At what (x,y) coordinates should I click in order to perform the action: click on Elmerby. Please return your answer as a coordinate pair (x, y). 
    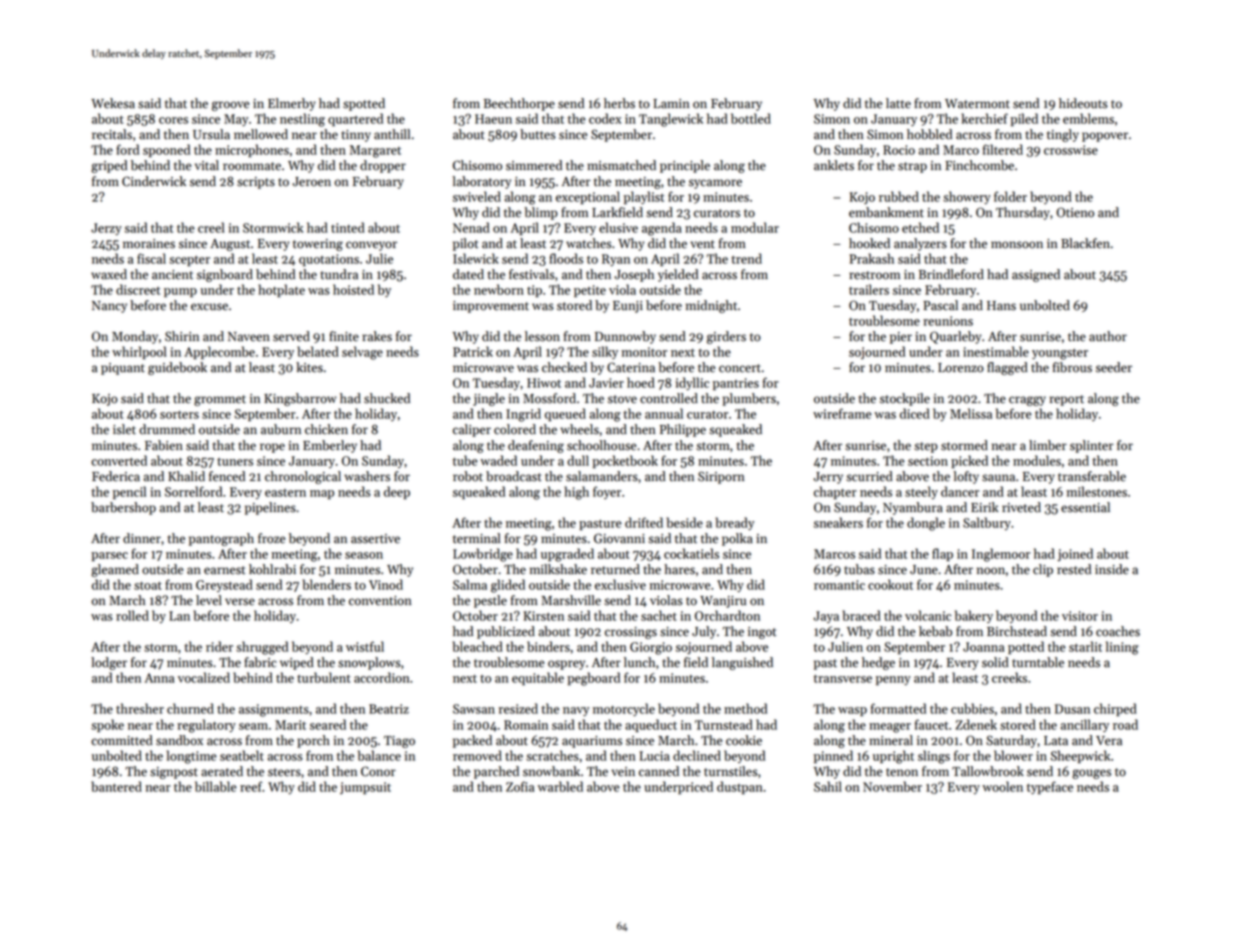
    Looking at the image, I should click on (292, 104).
